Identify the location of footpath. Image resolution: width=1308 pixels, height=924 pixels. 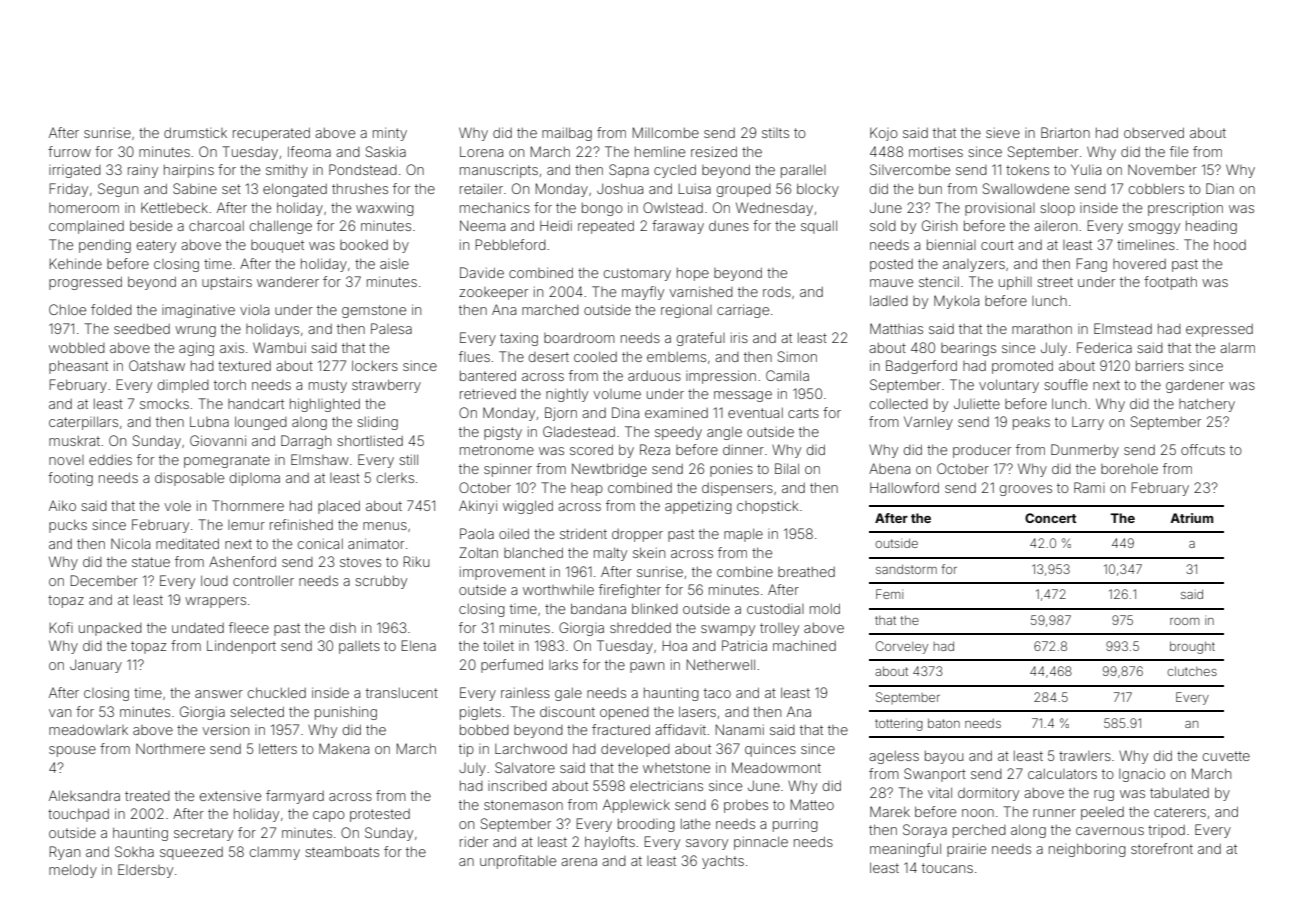
(1170, 283).
